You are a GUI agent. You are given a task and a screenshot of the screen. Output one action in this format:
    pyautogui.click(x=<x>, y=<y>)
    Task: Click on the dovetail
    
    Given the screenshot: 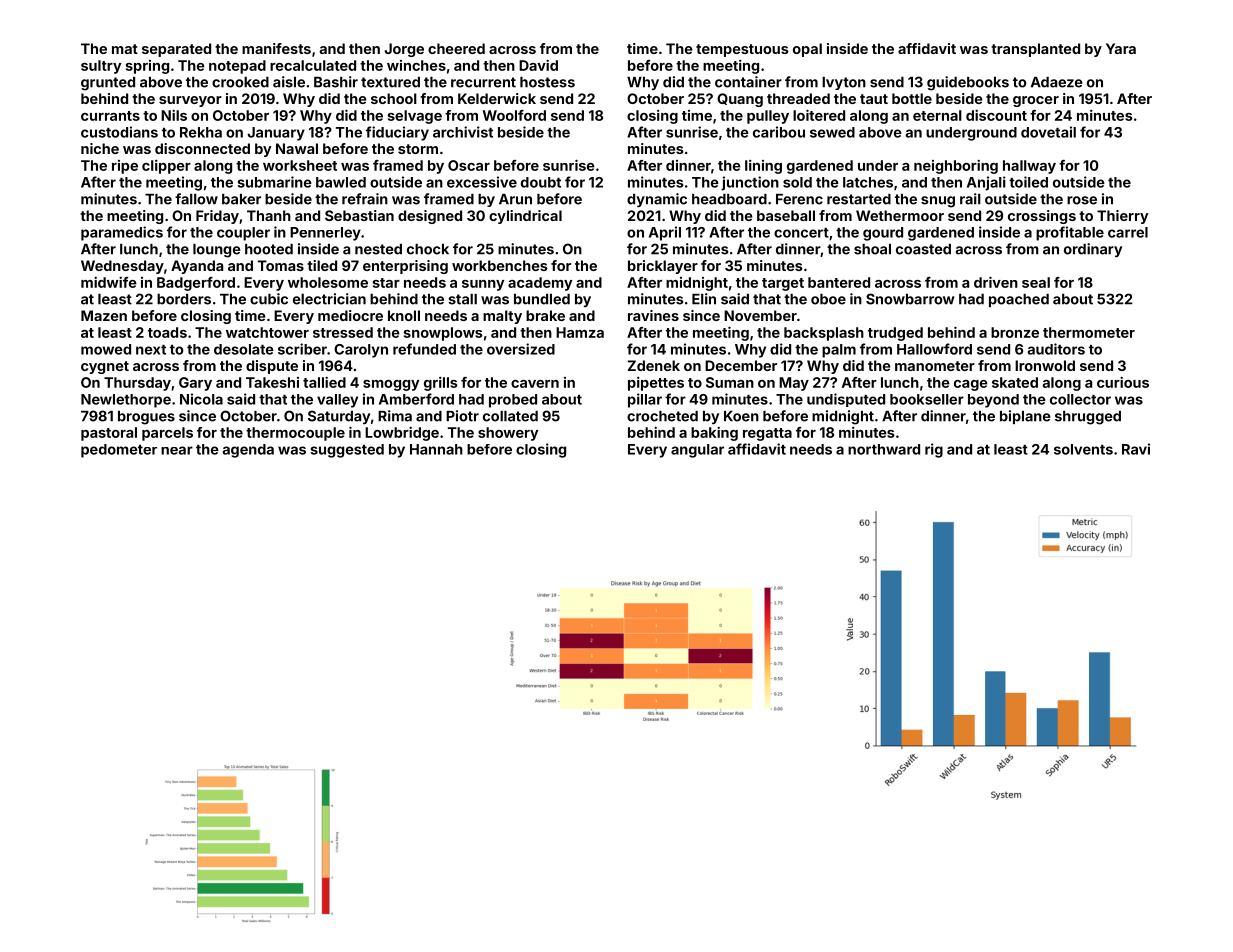 What is the action you would take?
    pyautogui.click(x=1048, y=132)
